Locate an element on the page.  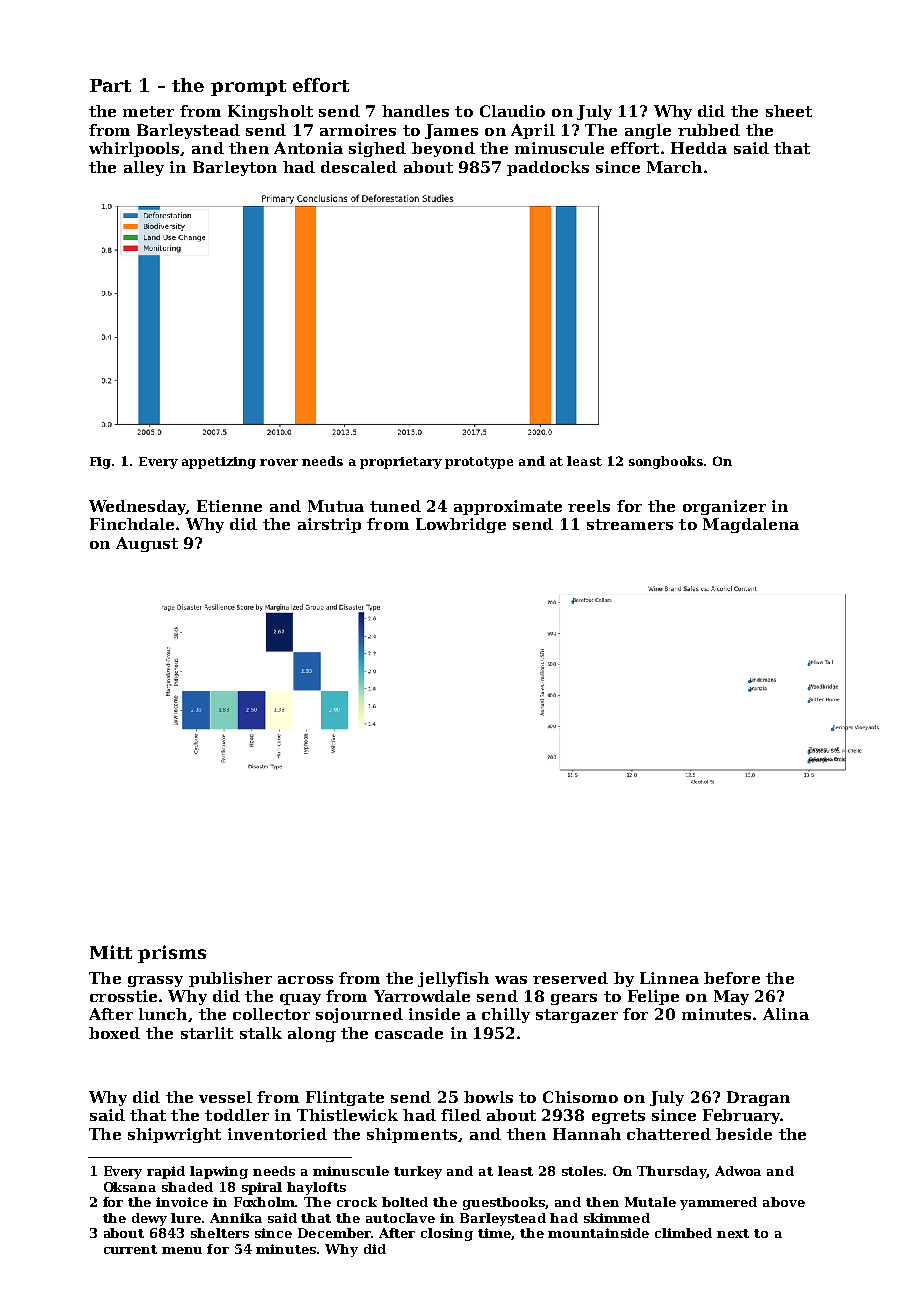
sheet is located at coordinates (789, 111).
